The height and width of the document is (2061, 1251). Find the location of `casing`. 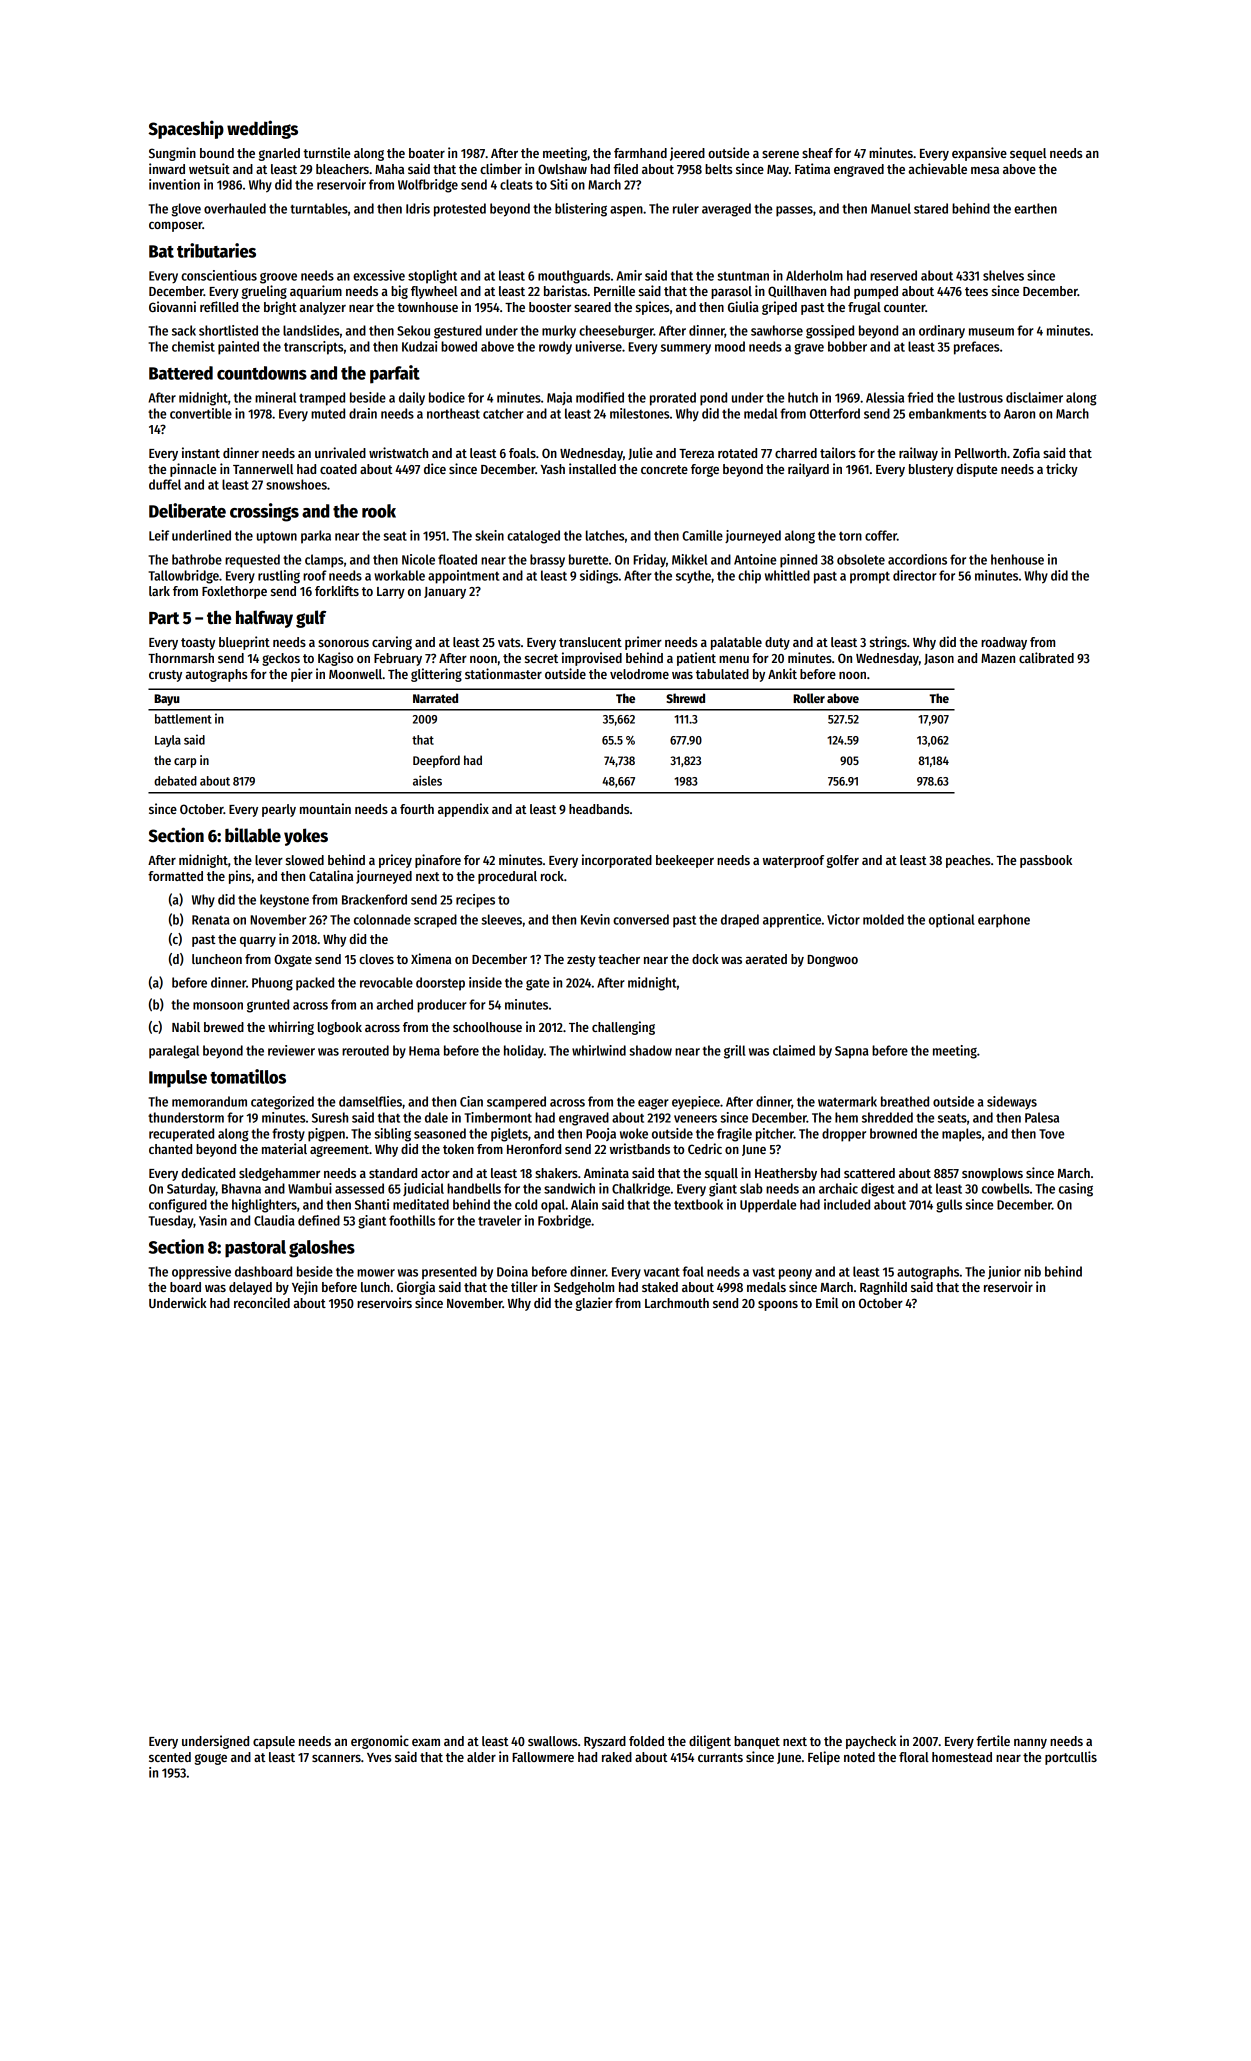

casing is located at coordinates (1076, 1190).
